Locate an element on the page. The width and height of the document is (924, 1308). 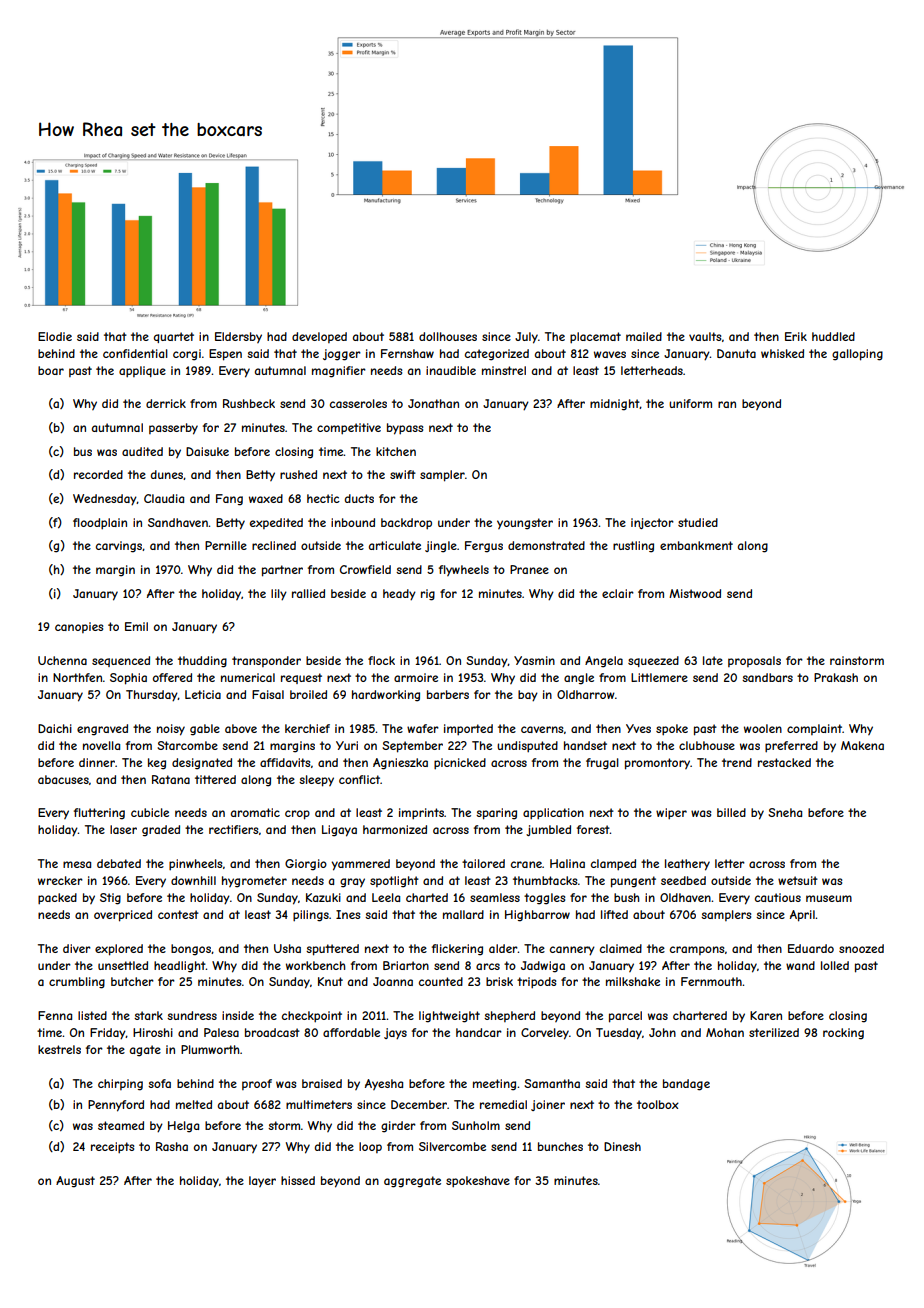
Rushbeck is located at coordinates (249, 403).
